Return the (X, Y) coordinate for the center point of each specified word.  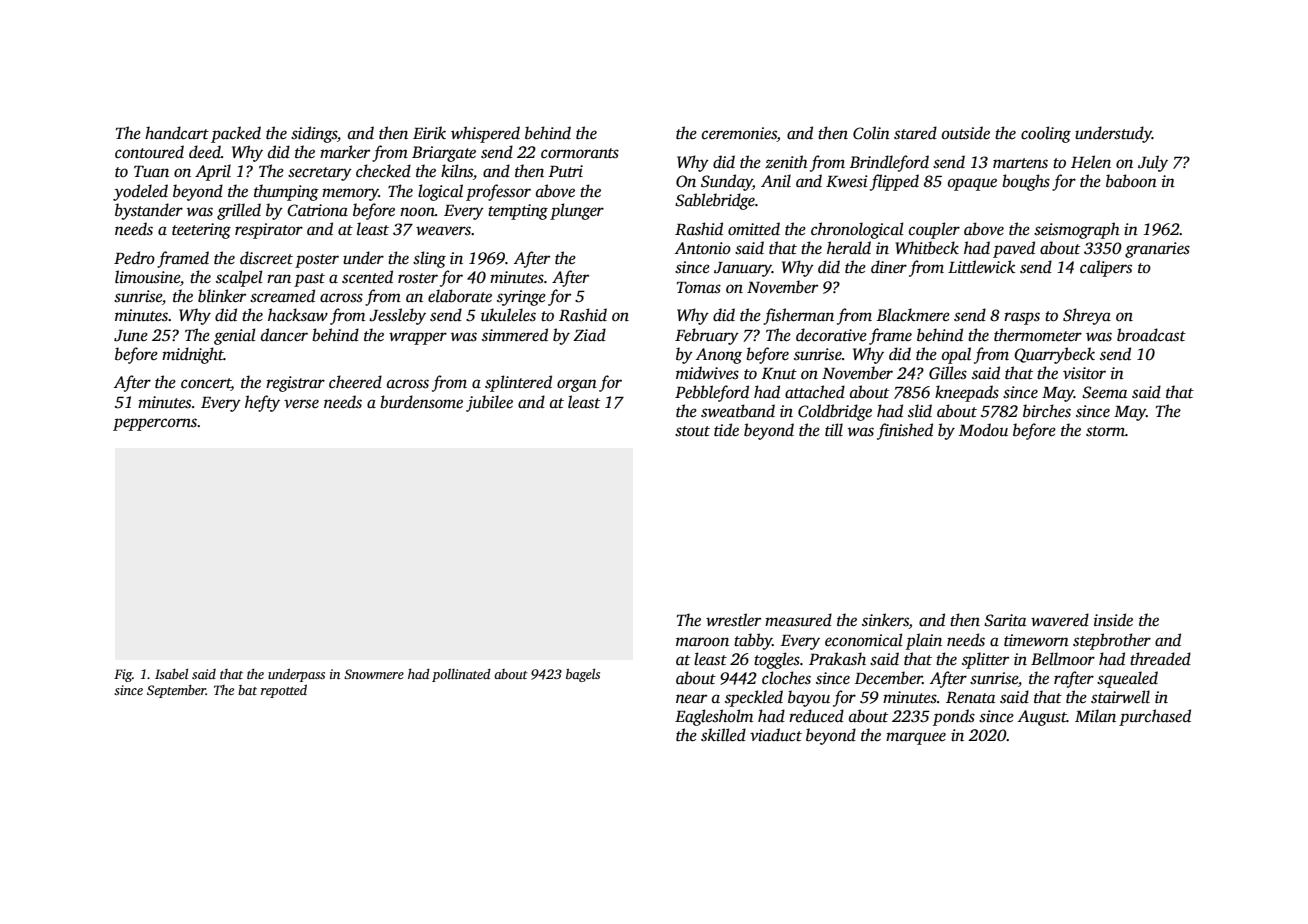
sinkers (885, 621)
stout (692, 431)
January (743, 269)
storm (1105, 431)
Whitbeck (927, 248)
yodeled (140, 192)
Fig (123, 675)
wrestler (733, 620)
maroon (702, 641)
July (1153, 163)
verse (301, 404)
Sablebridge (715, 201)
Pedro (134, 257)
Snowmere (374, 674)
